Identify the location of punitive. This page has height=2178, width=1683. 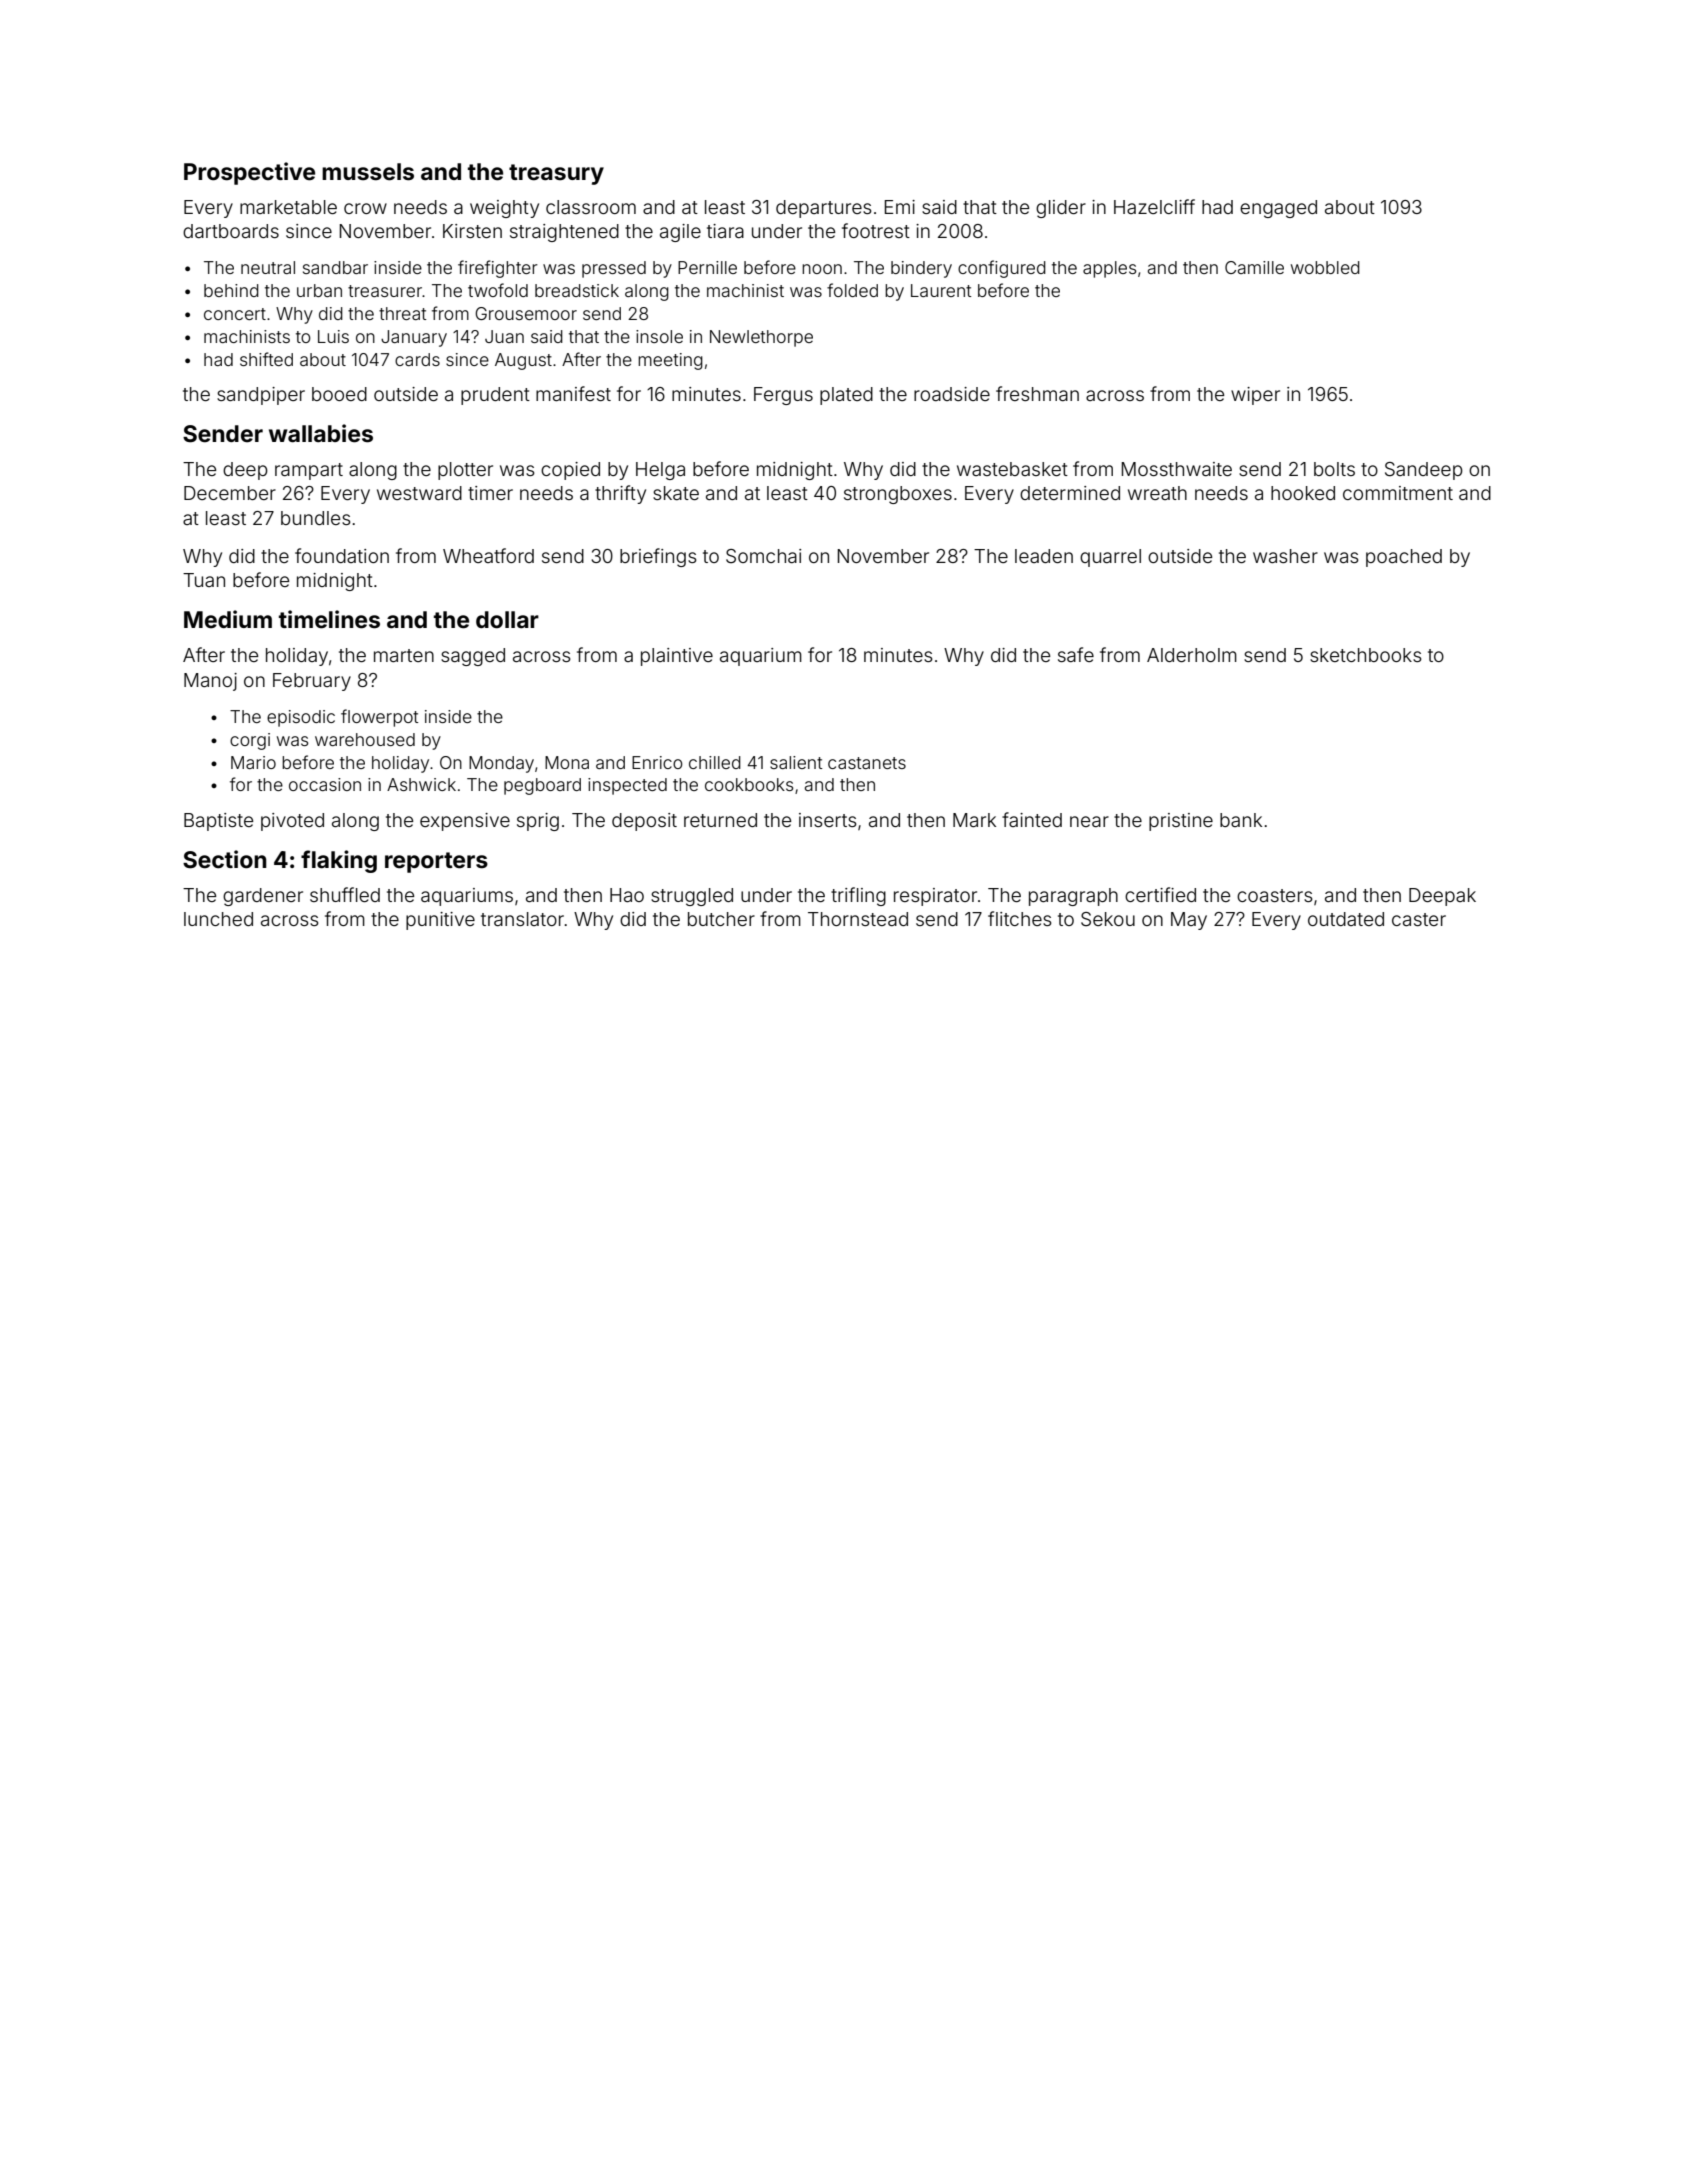
(440, 921).
